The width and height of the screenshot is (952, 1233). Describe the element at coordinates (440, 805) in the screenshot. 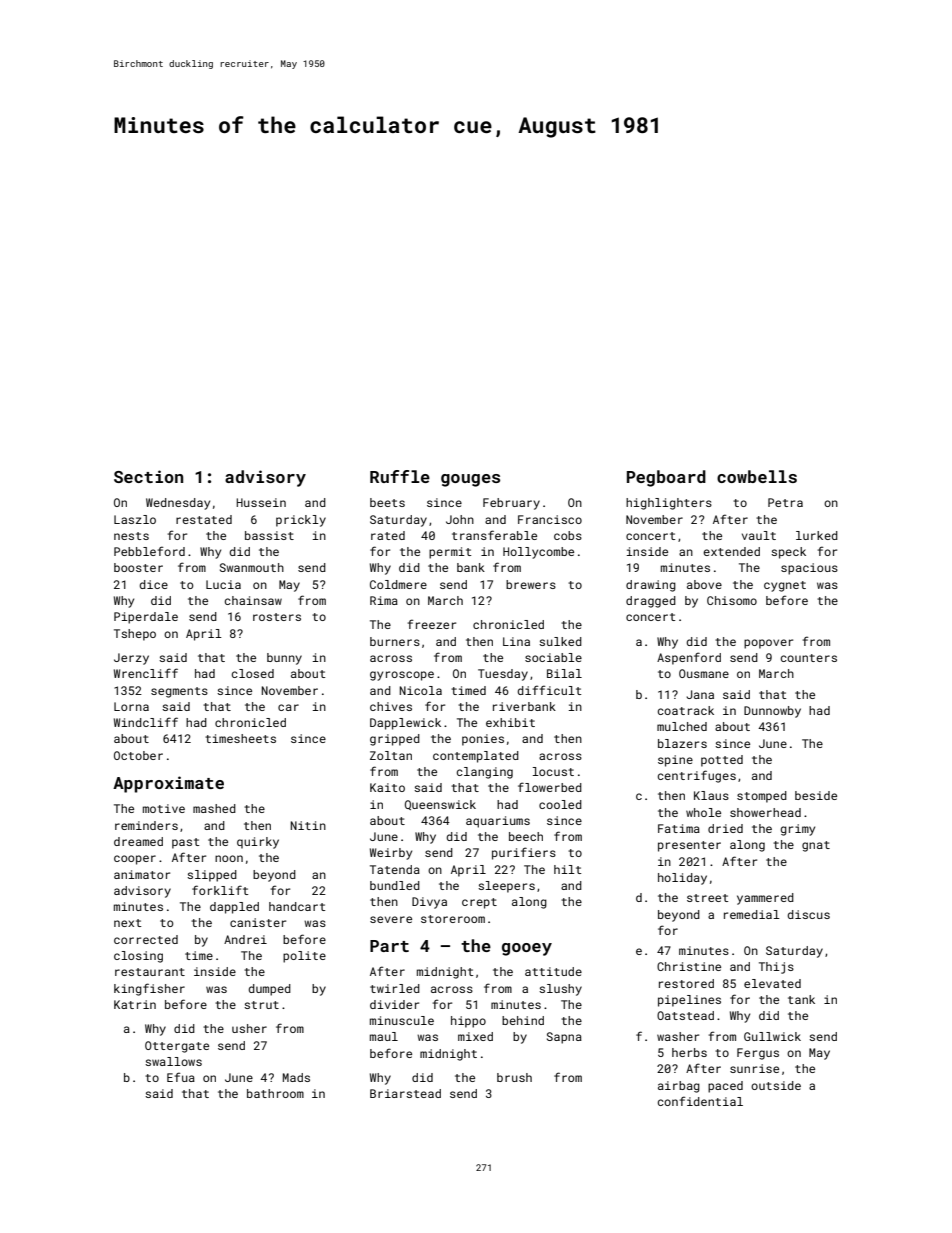

I see `Queenswick` at that location.
